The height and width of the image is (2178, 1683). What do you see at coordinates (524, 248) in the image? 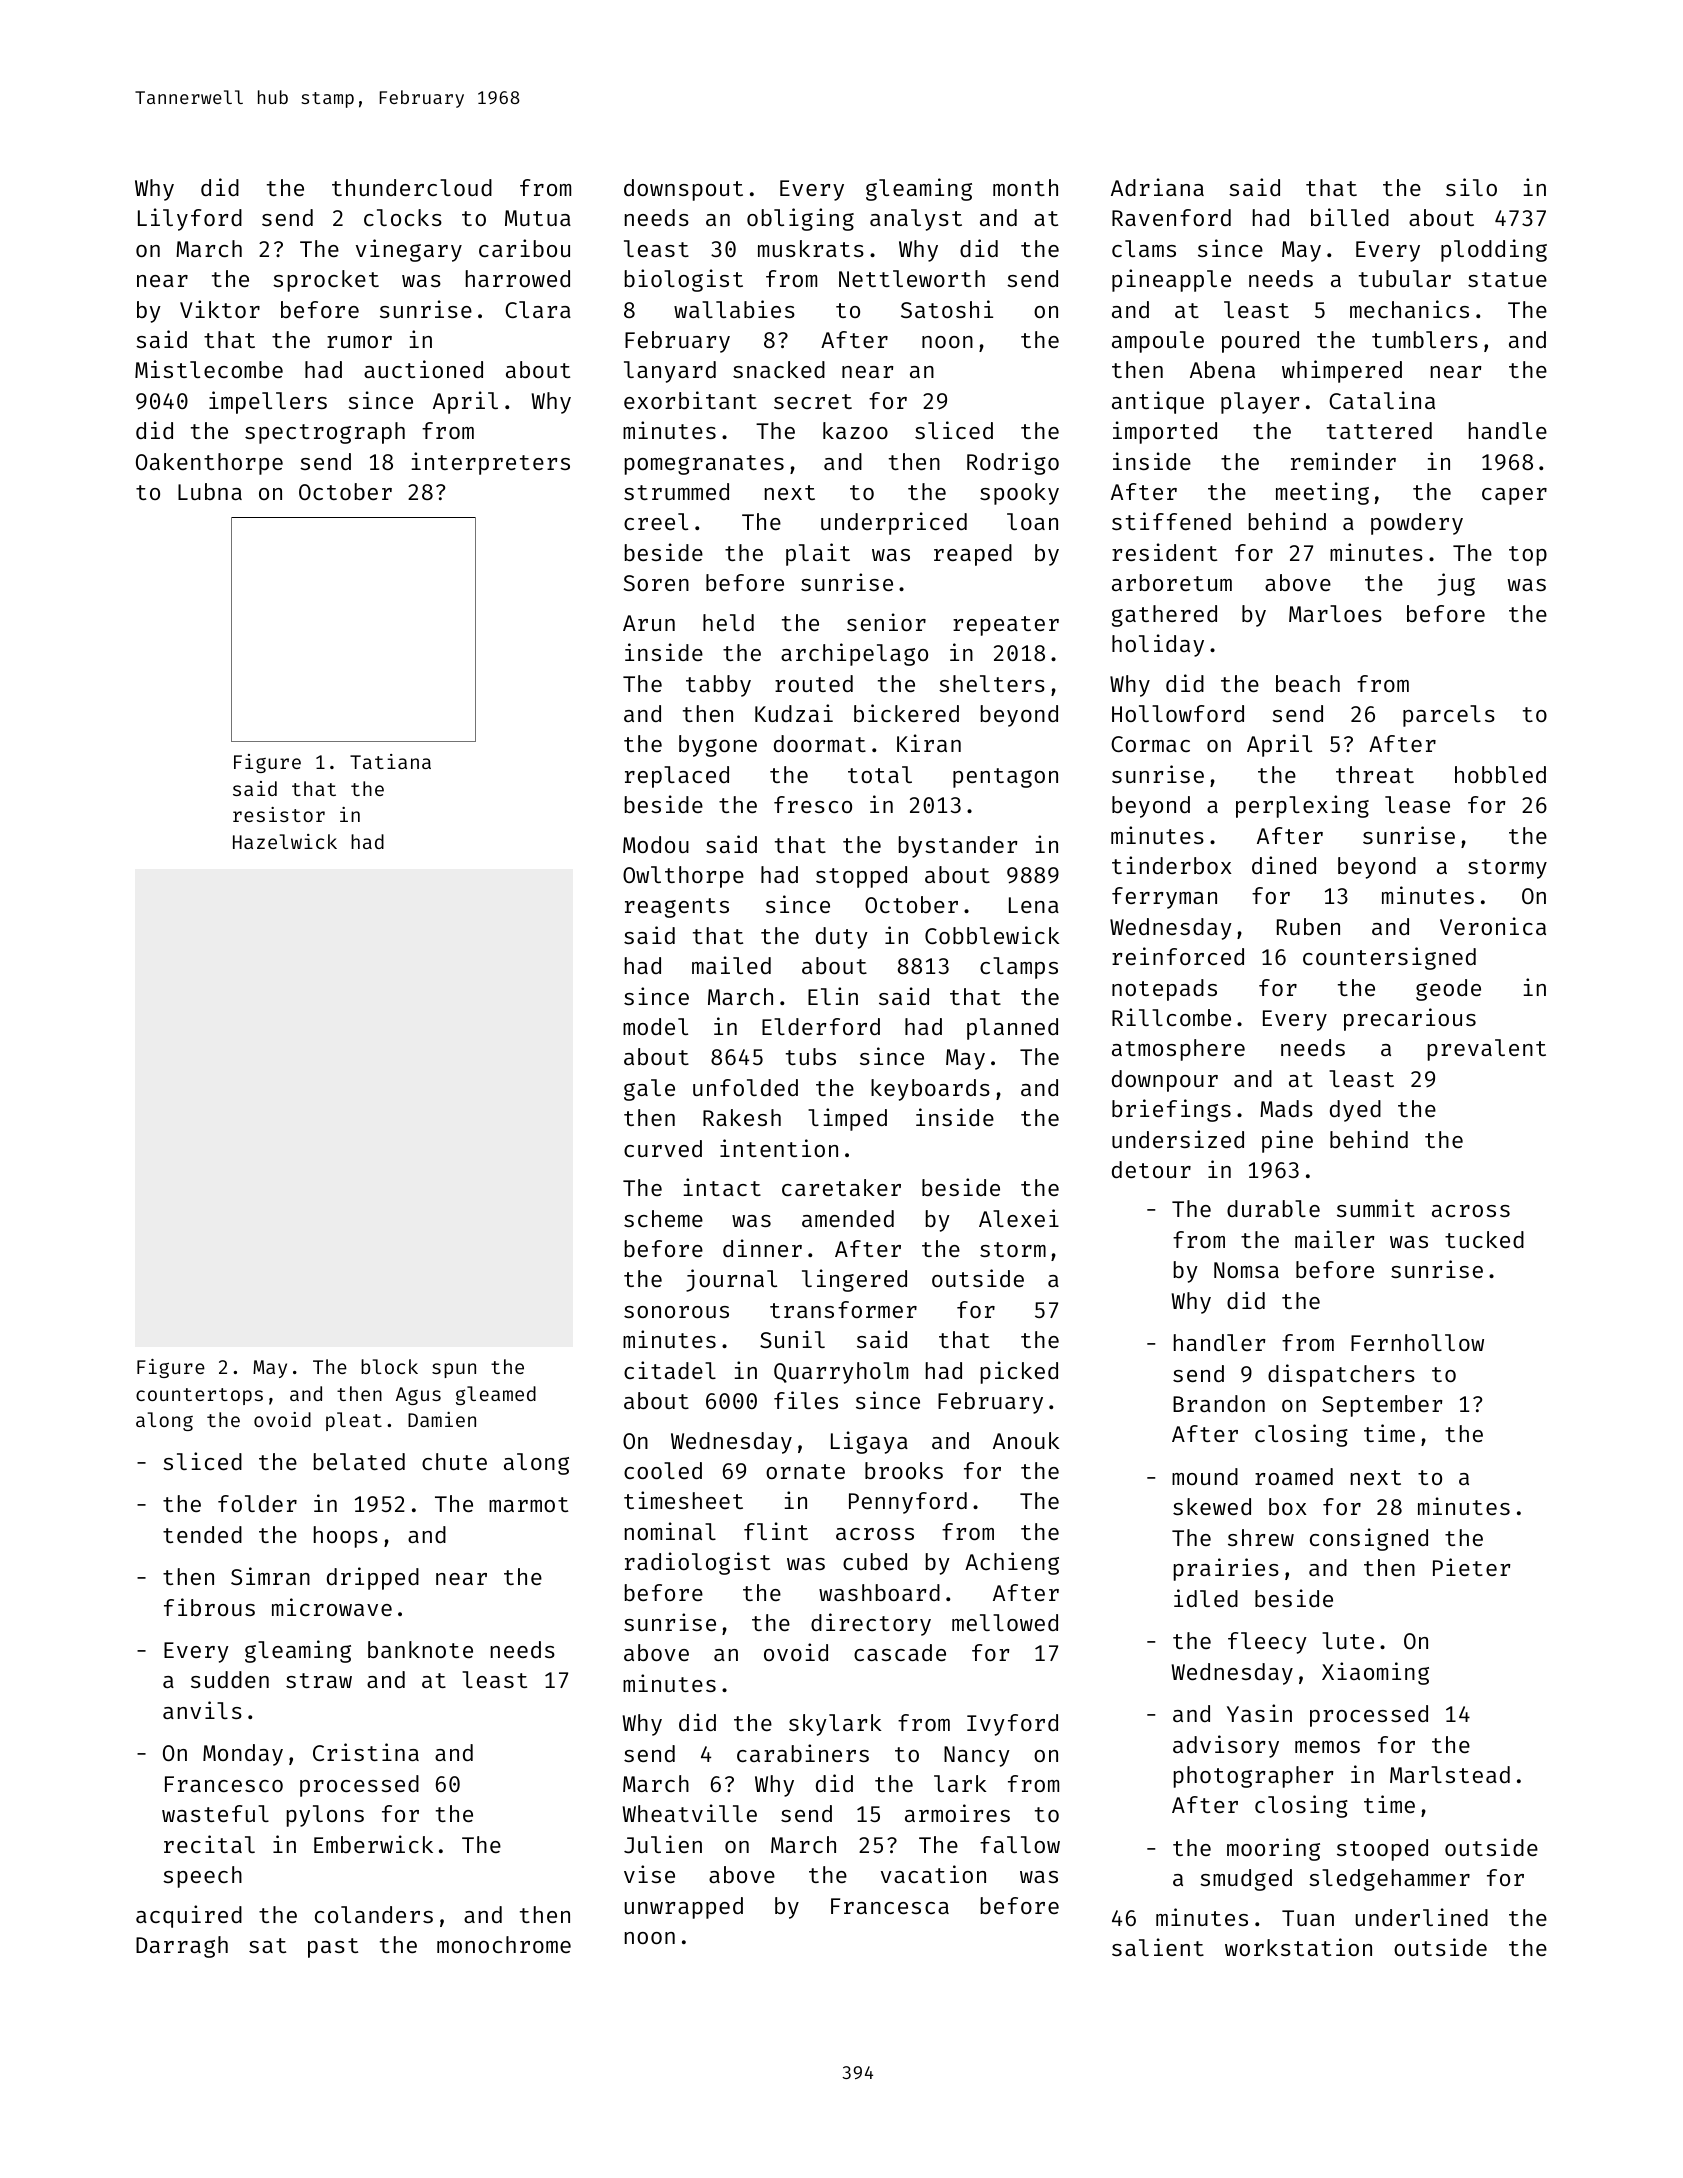
I see `caribou` at bounding box center [524, 248].
